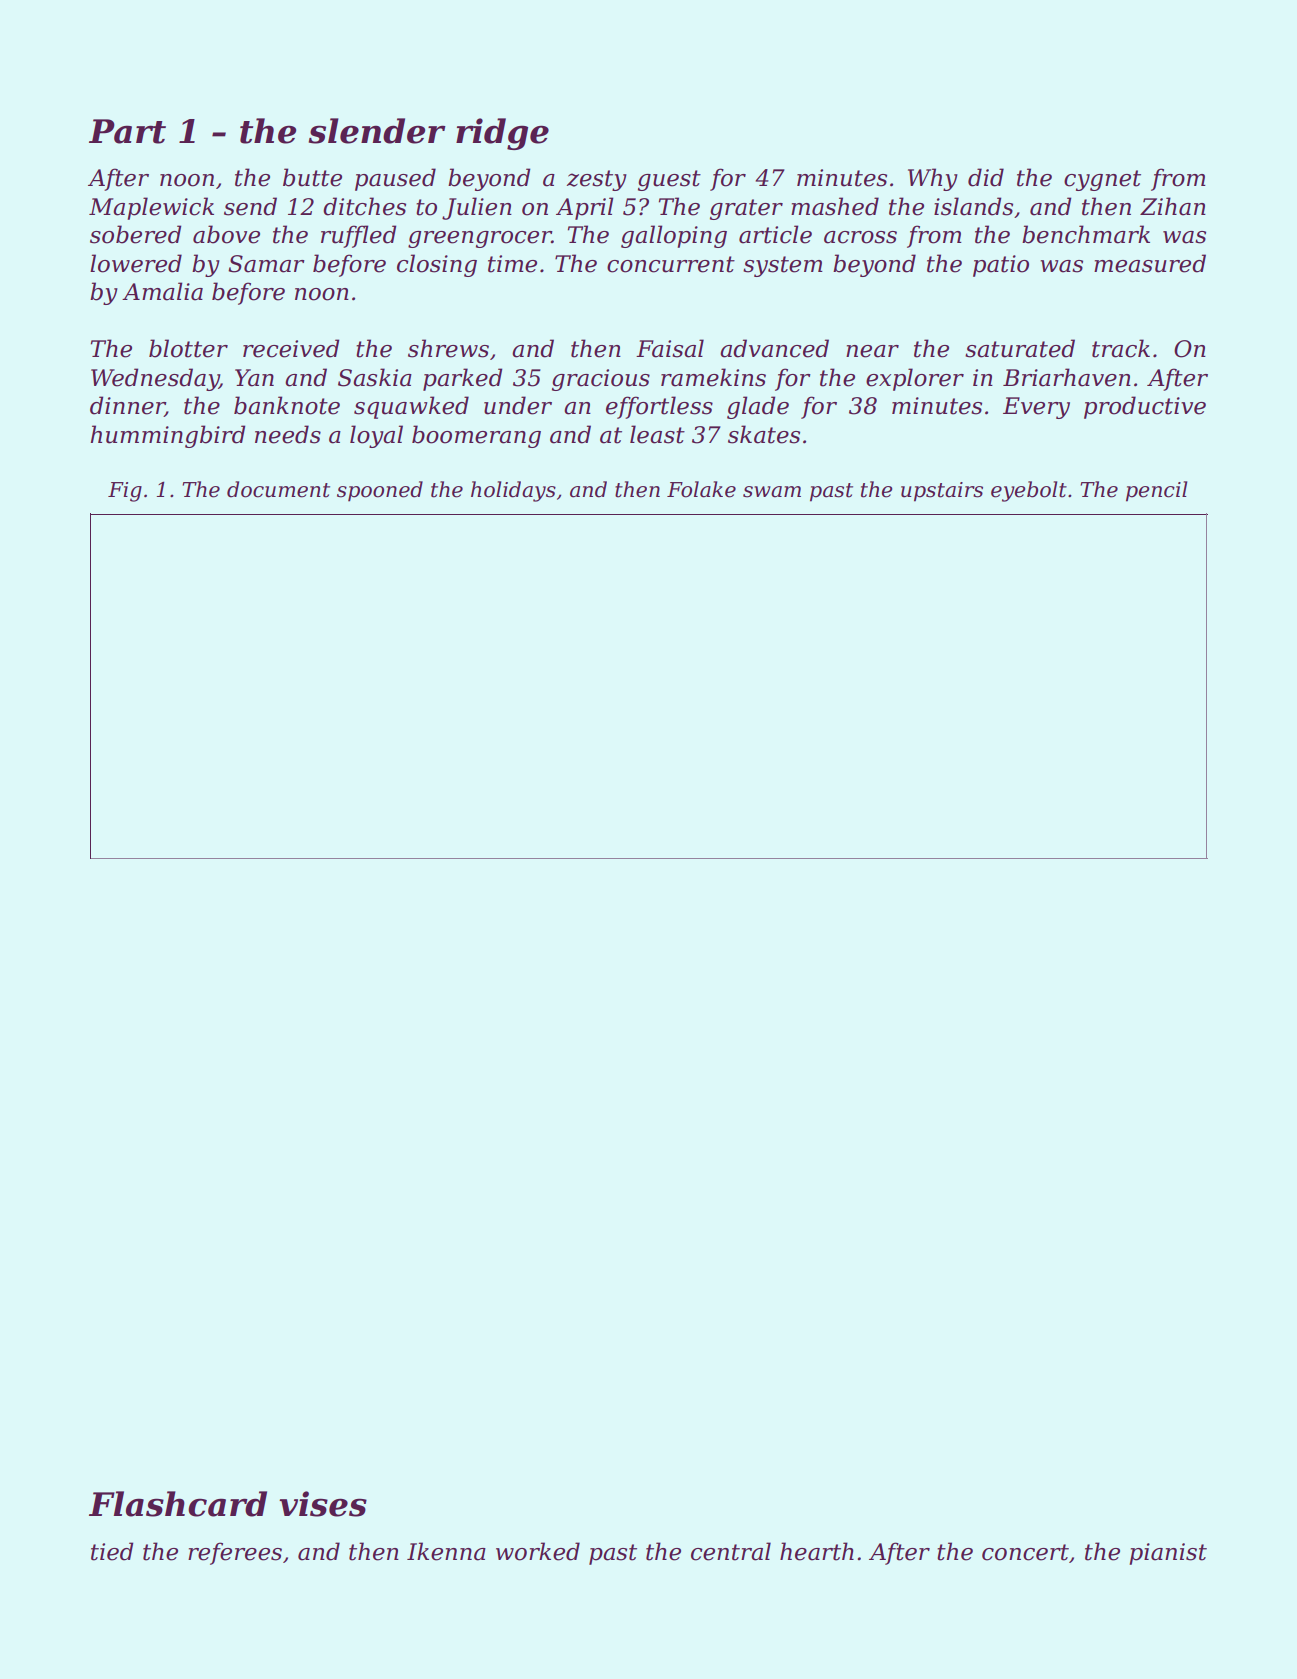 This document has width=1297, height=1679. What do you see at coordinates (701, 489) in the document?
I see `Folake` at bounding box center [701, 489].
